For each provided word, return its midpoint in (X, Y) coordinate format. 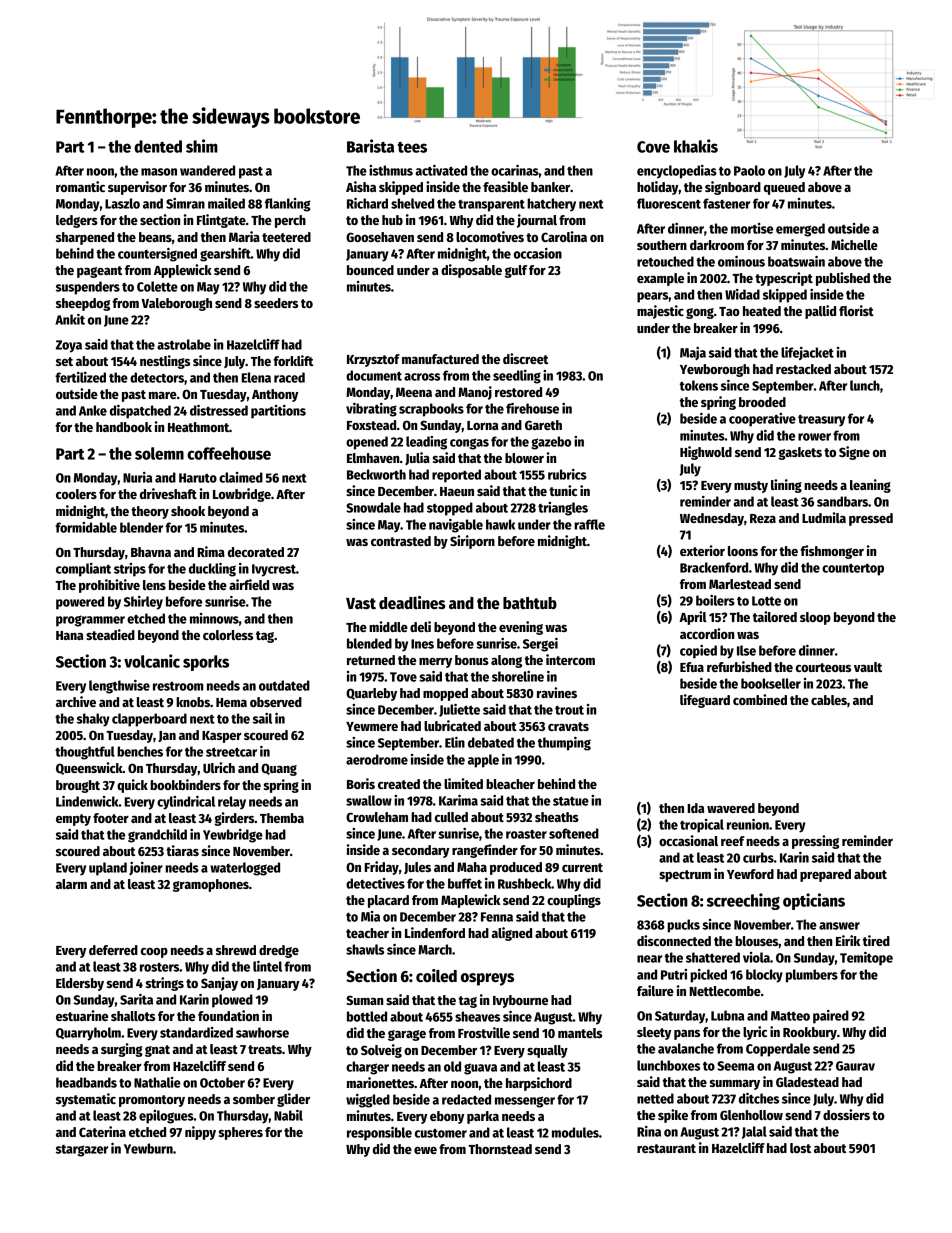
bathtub (530, 603)
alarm (71, 884)
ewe (425, 1150)
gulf (516, 271)
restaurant (666, 1148)
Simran (185, 203)
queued (784, 188)
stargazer (82, 1151)
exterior (702, 550)
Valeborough (176, 304)
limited (463, 783)
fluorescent (669, 203)
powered (80, 603)
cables (829, 700)
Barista (370, 146)
